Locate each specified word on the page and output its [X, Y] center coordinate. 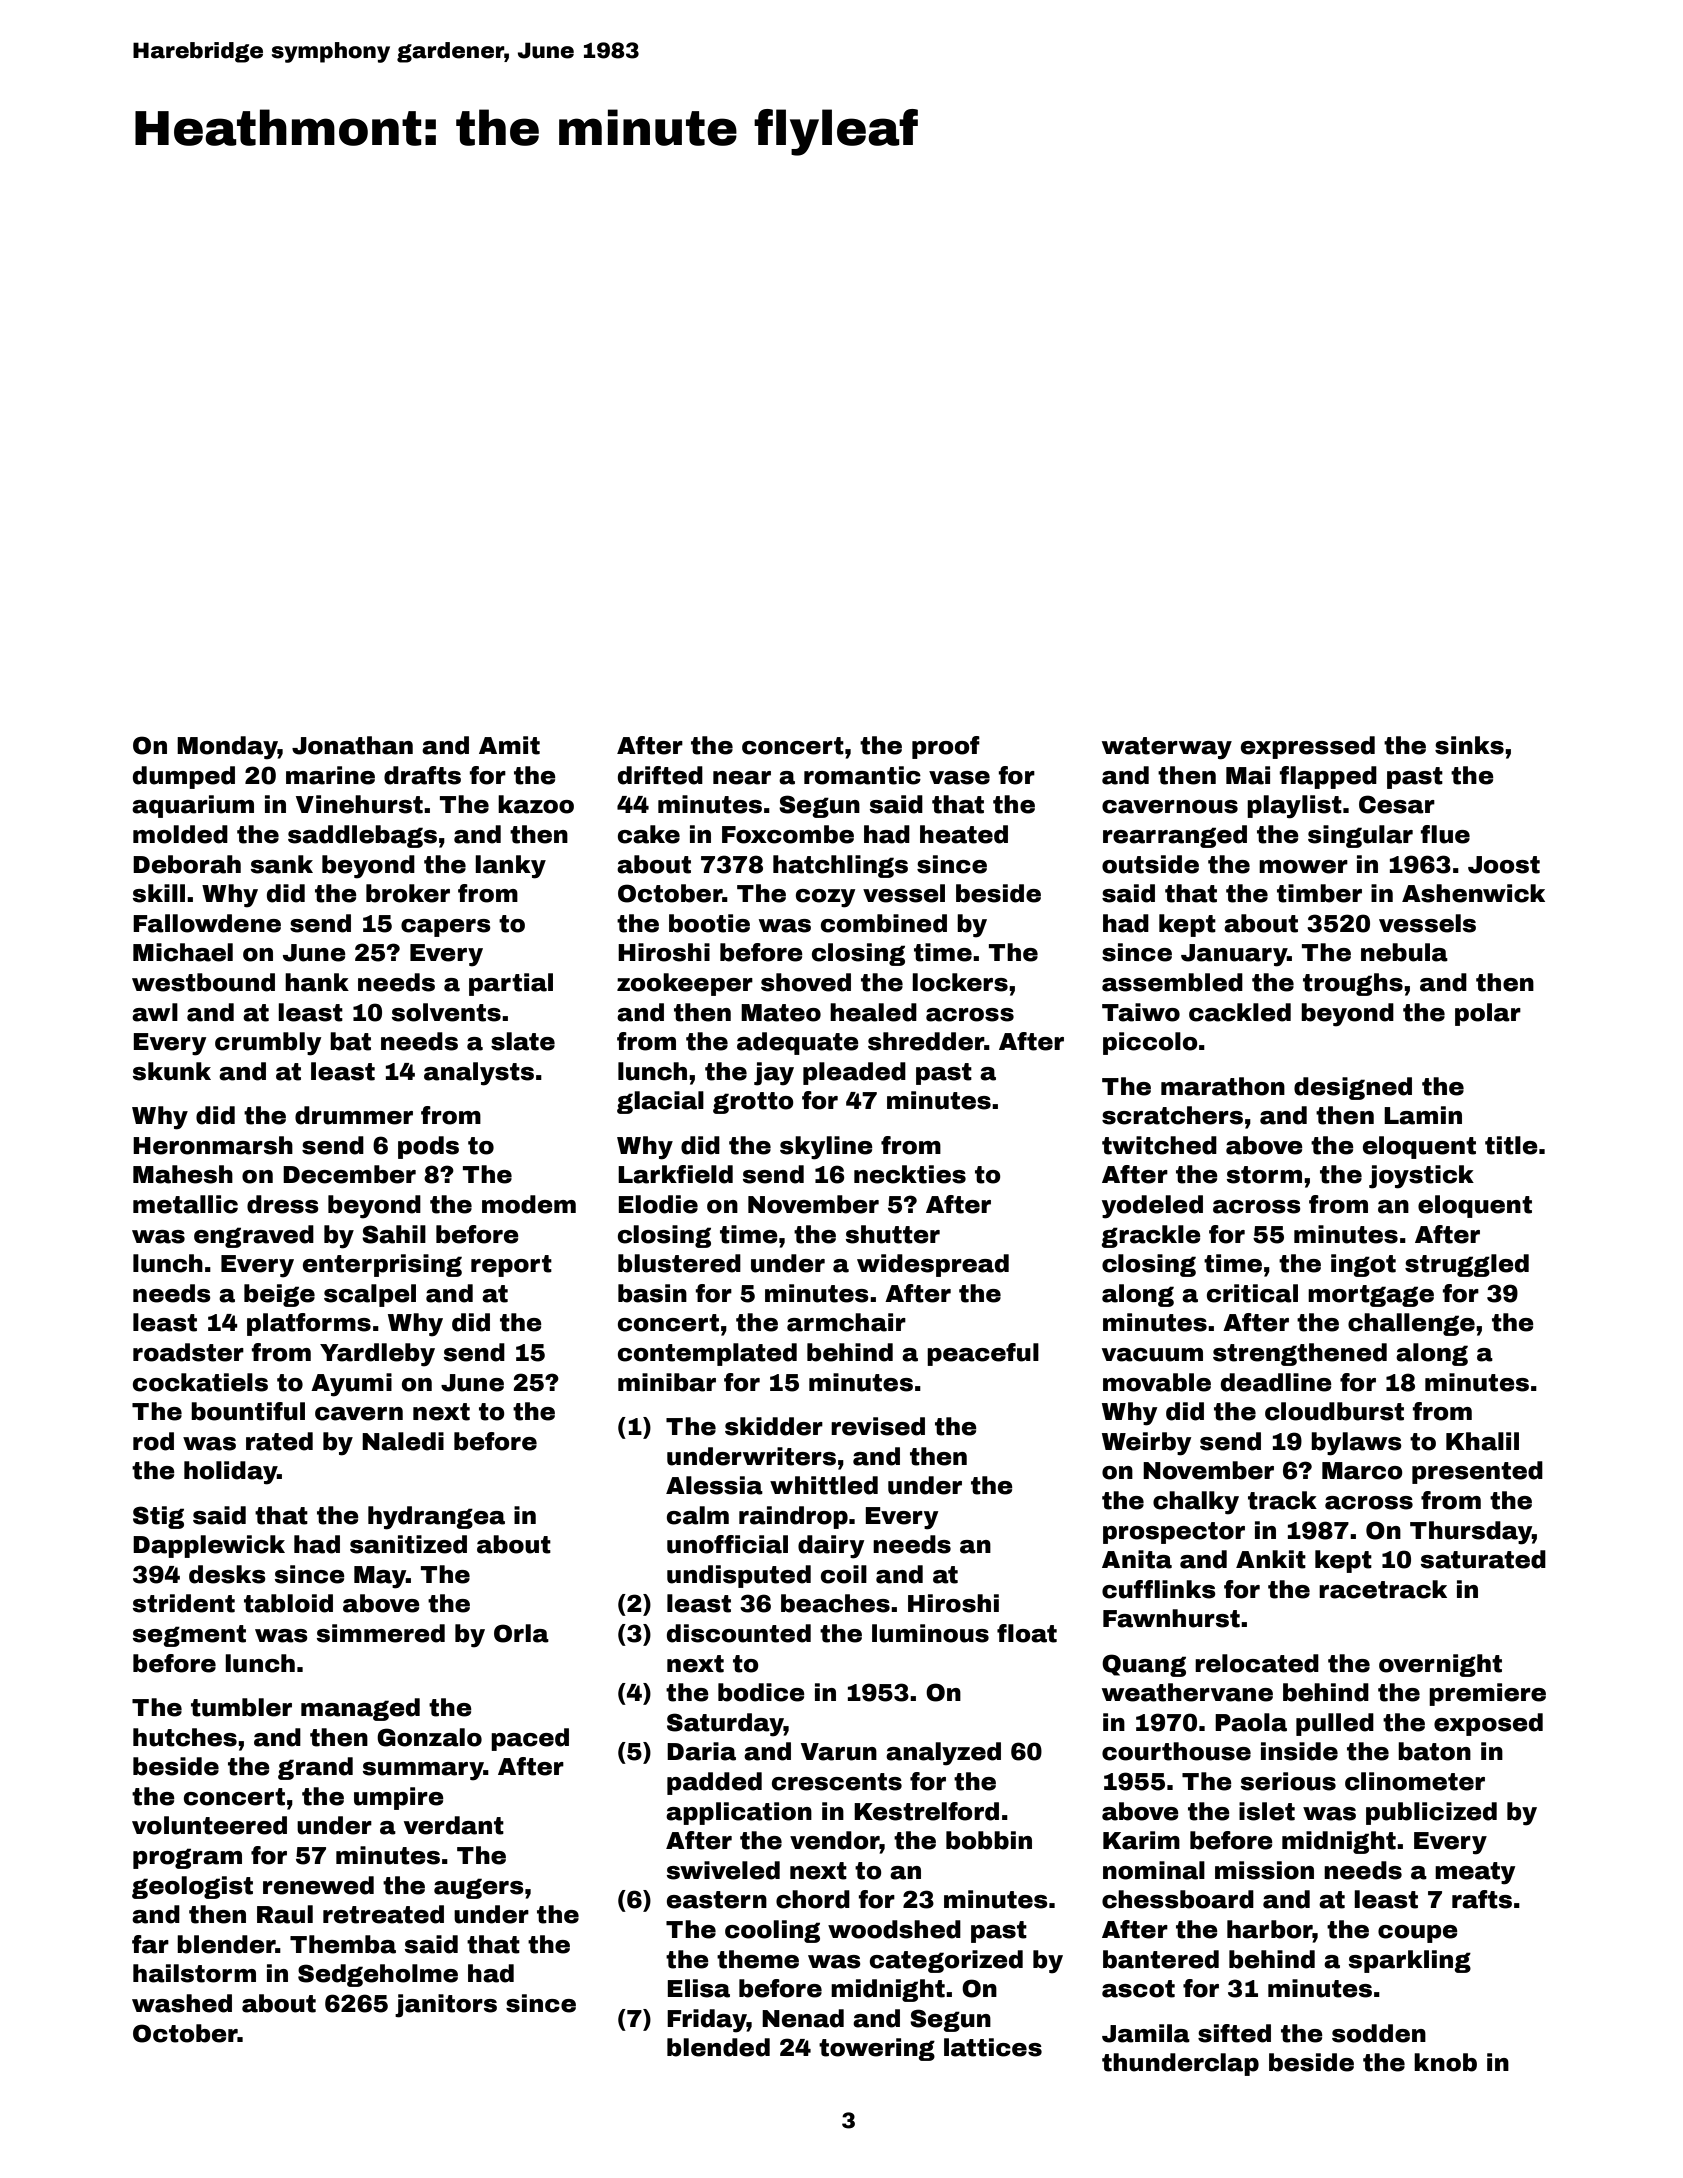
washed [182, 2003]
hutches [185, 1737]
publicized [1431, 1813]
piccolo [1150, 1043]
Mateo [781, 1013]
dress [283, 1204]
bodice [761, 1692]
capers [446, 928]
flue [1445, 834]
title [1511, 1145]
